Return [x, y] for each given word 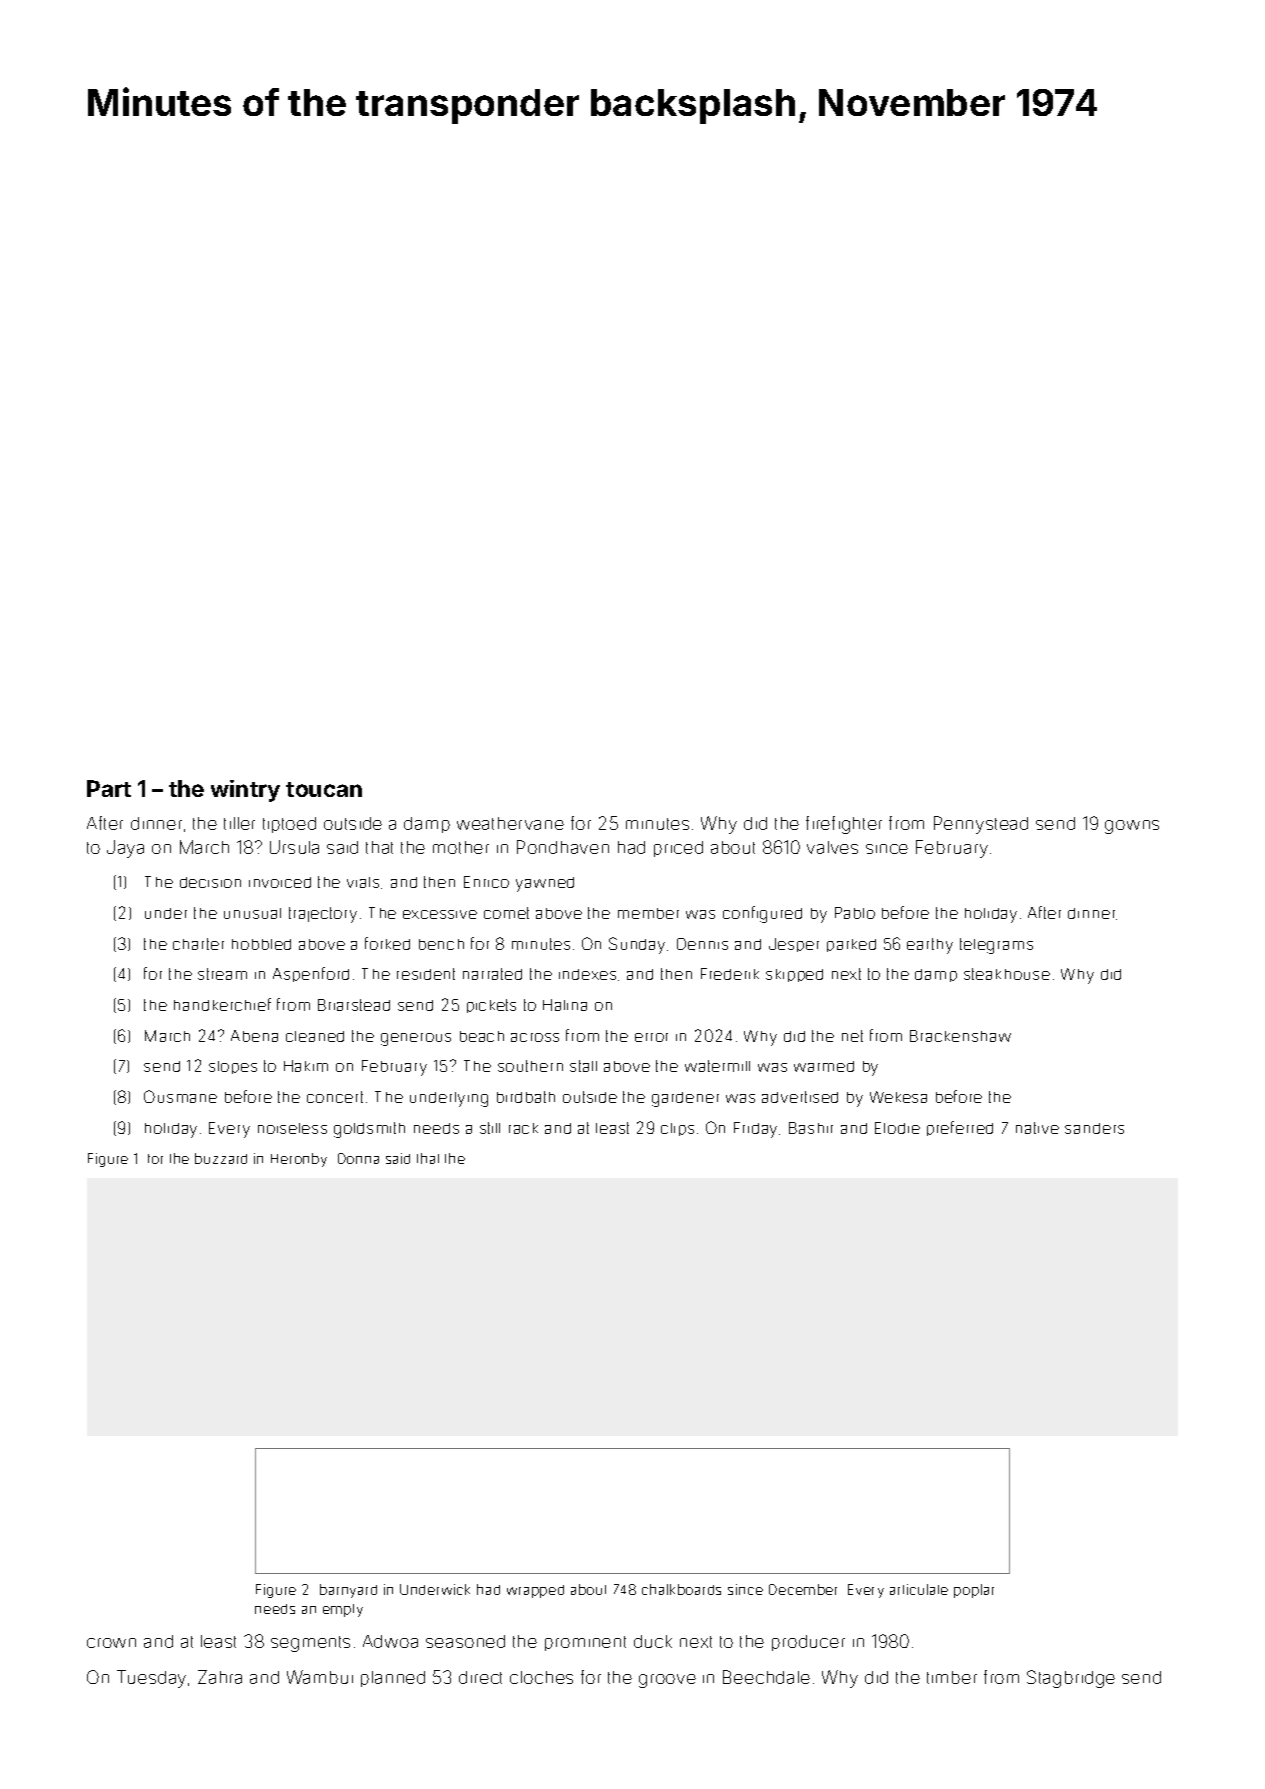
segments [310, 1644]
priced [678, 849]
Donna [358, 1158]
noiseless [292, 1128]
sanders [1094, 1128]
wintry [245, 791]
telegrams [996, 946]
